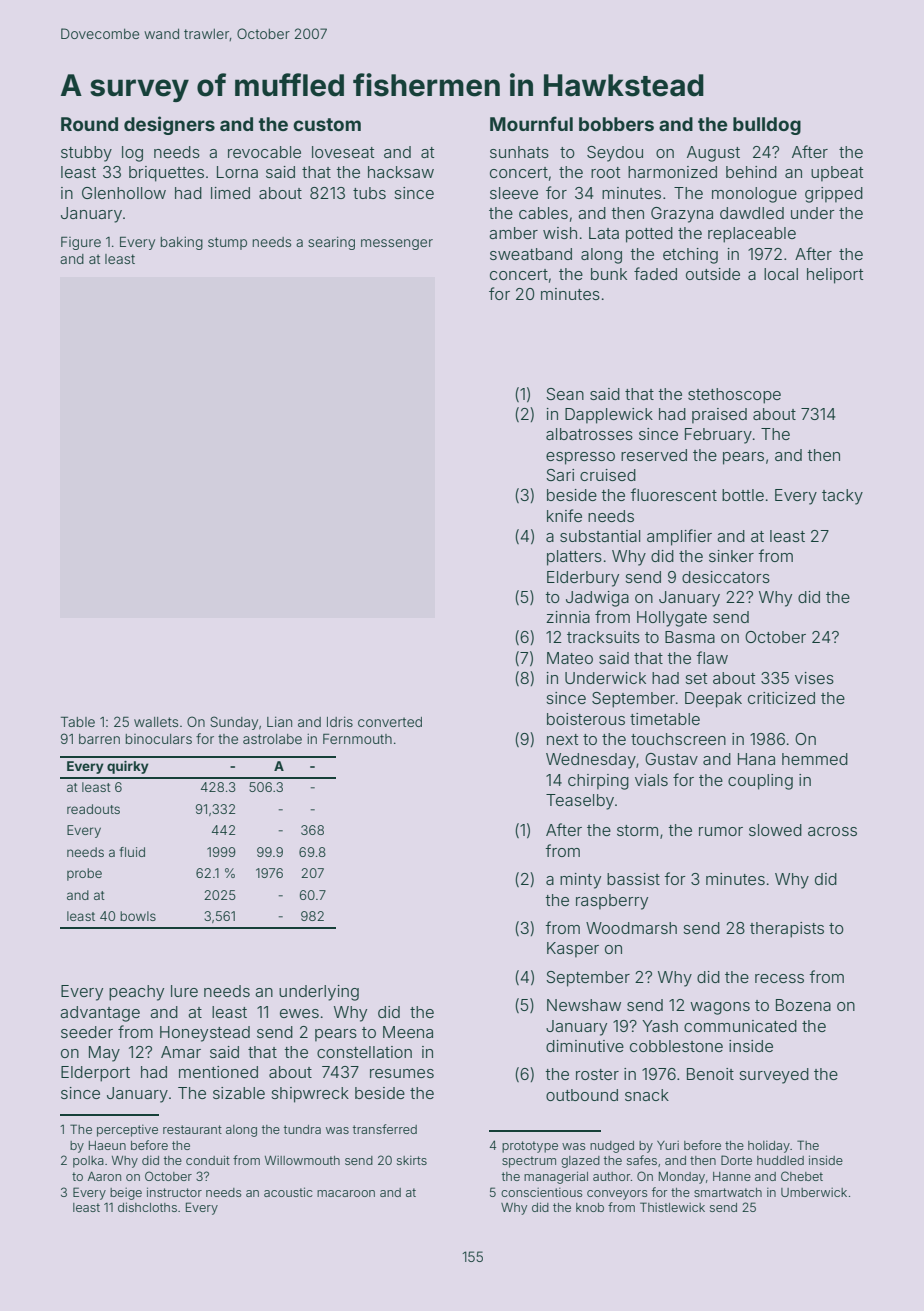 The height and width of the screenshot is (1311, 924). What do you see at coordinates (787, 930) in the screenshot?
I see `therapists` at bounding box center [787, 930].
